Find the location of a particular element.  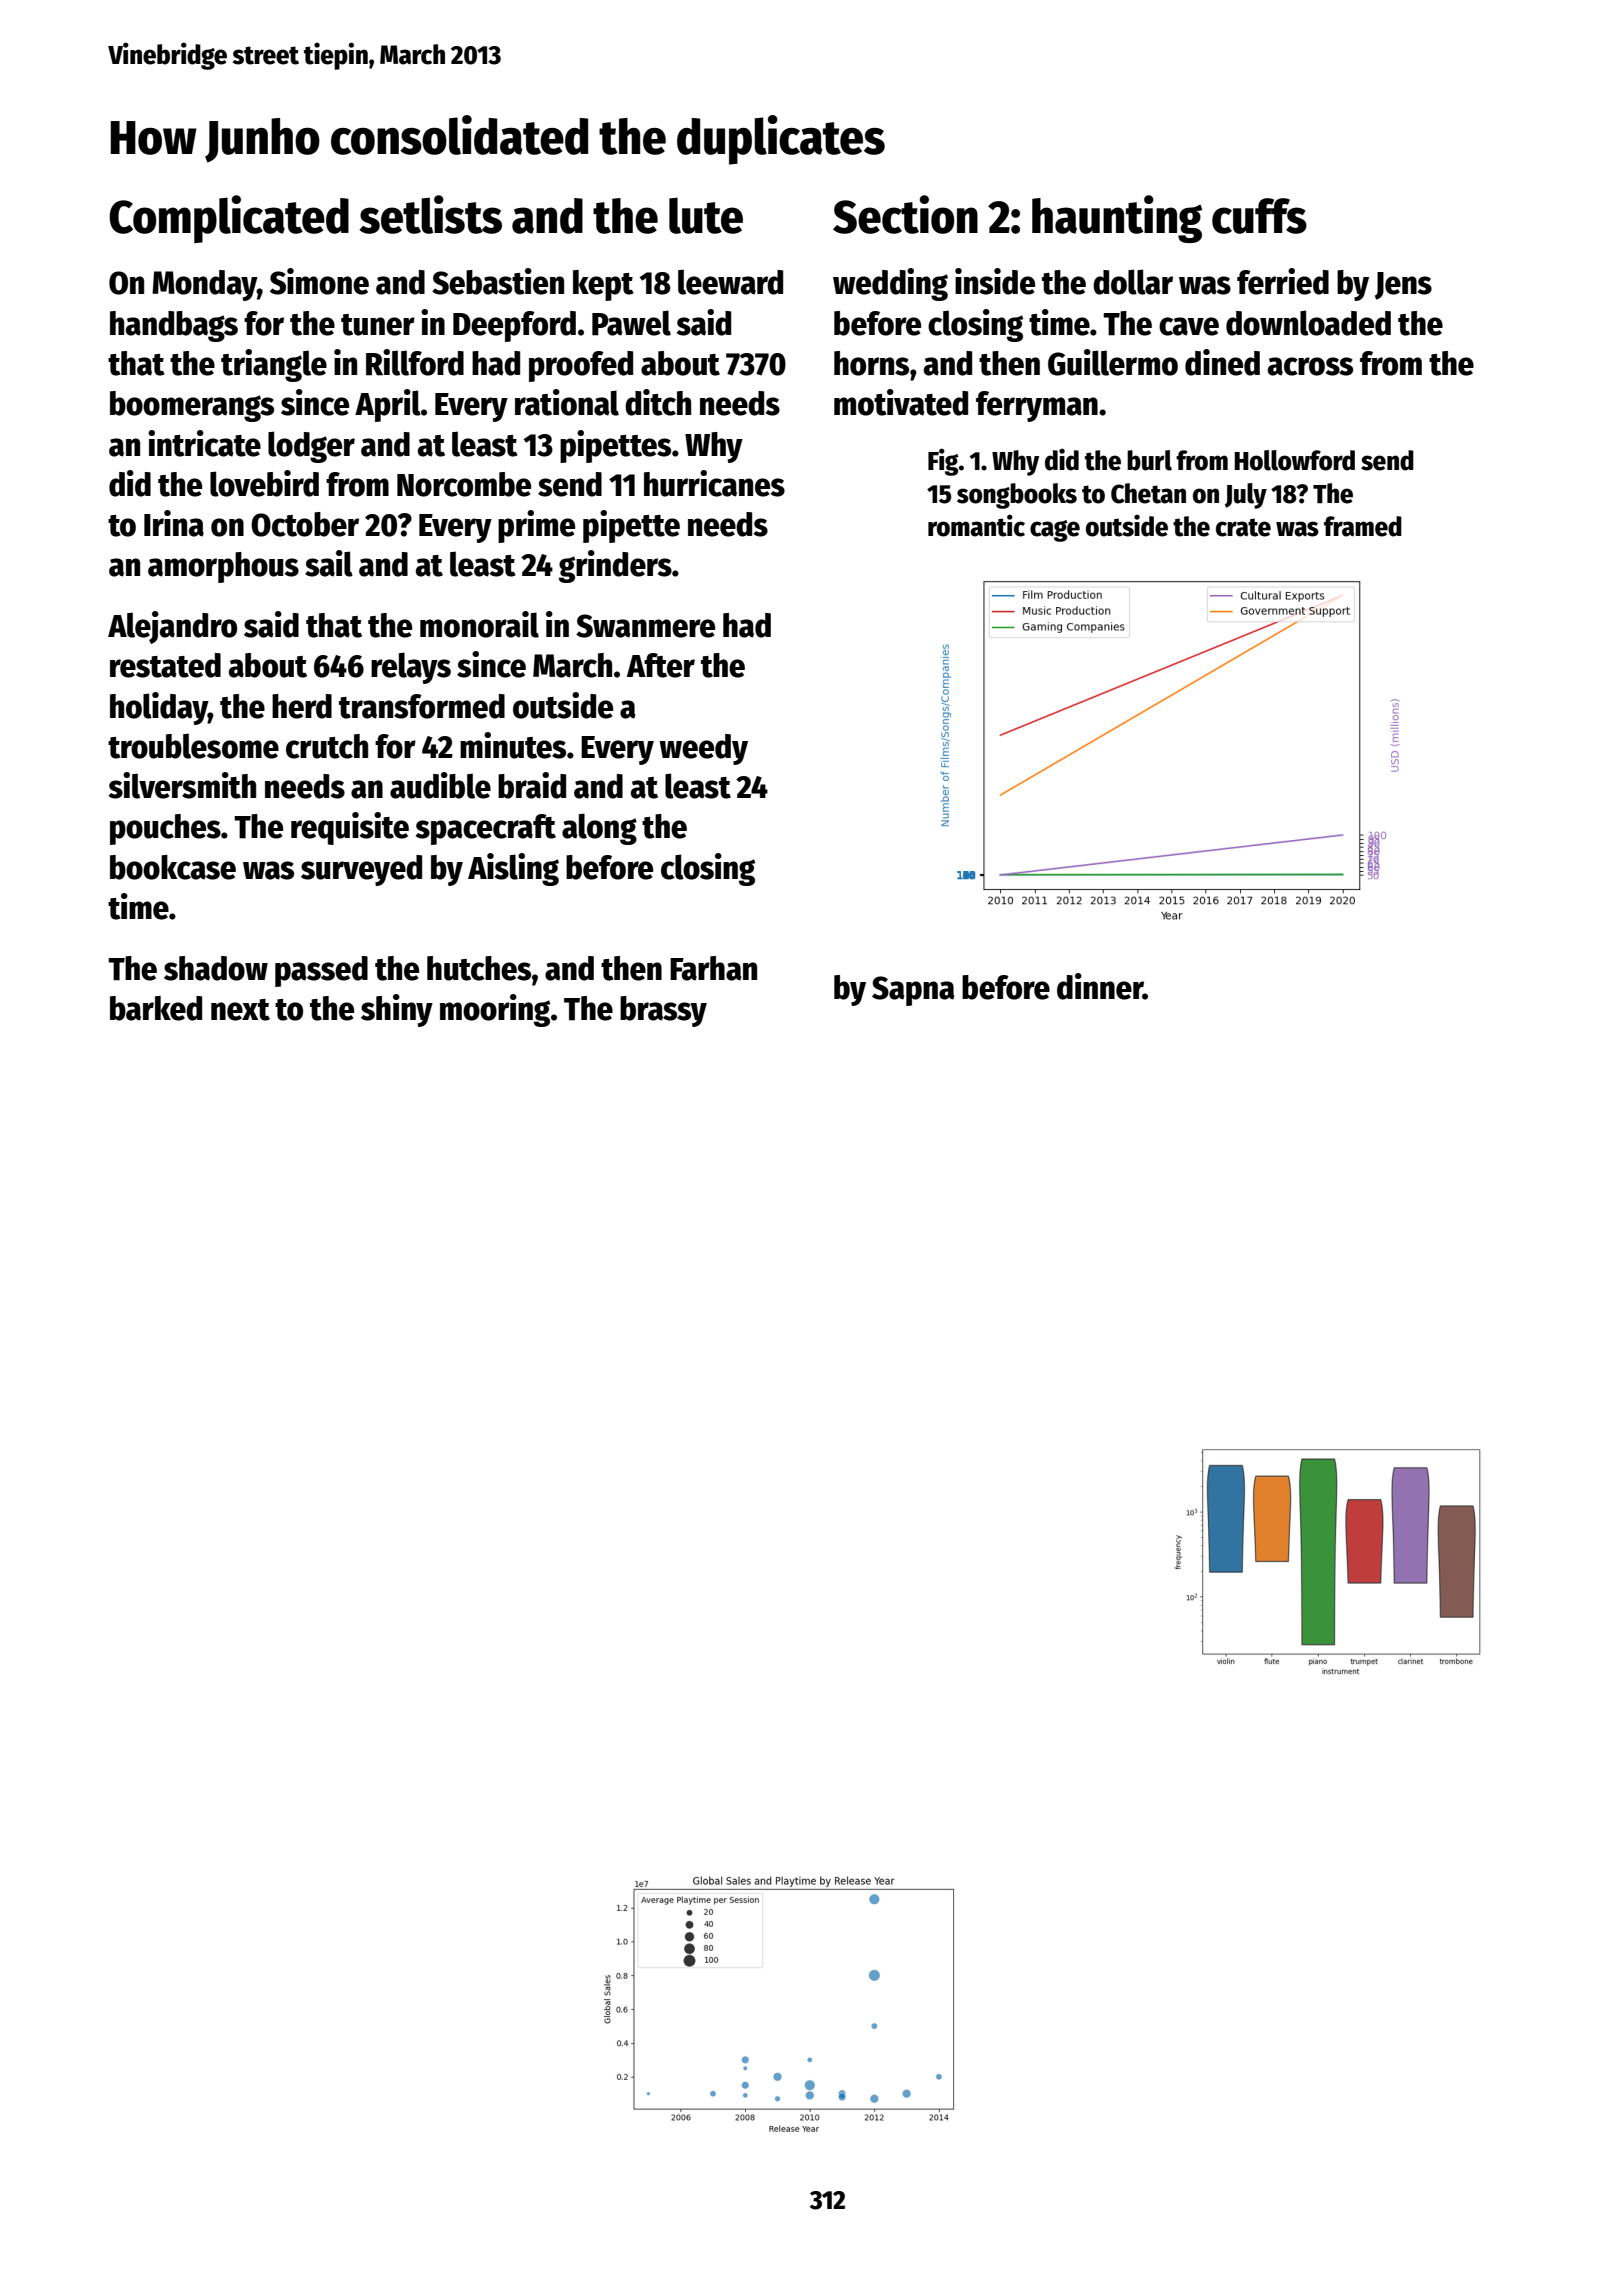

shiny is located at coordinates (397, 1010).
